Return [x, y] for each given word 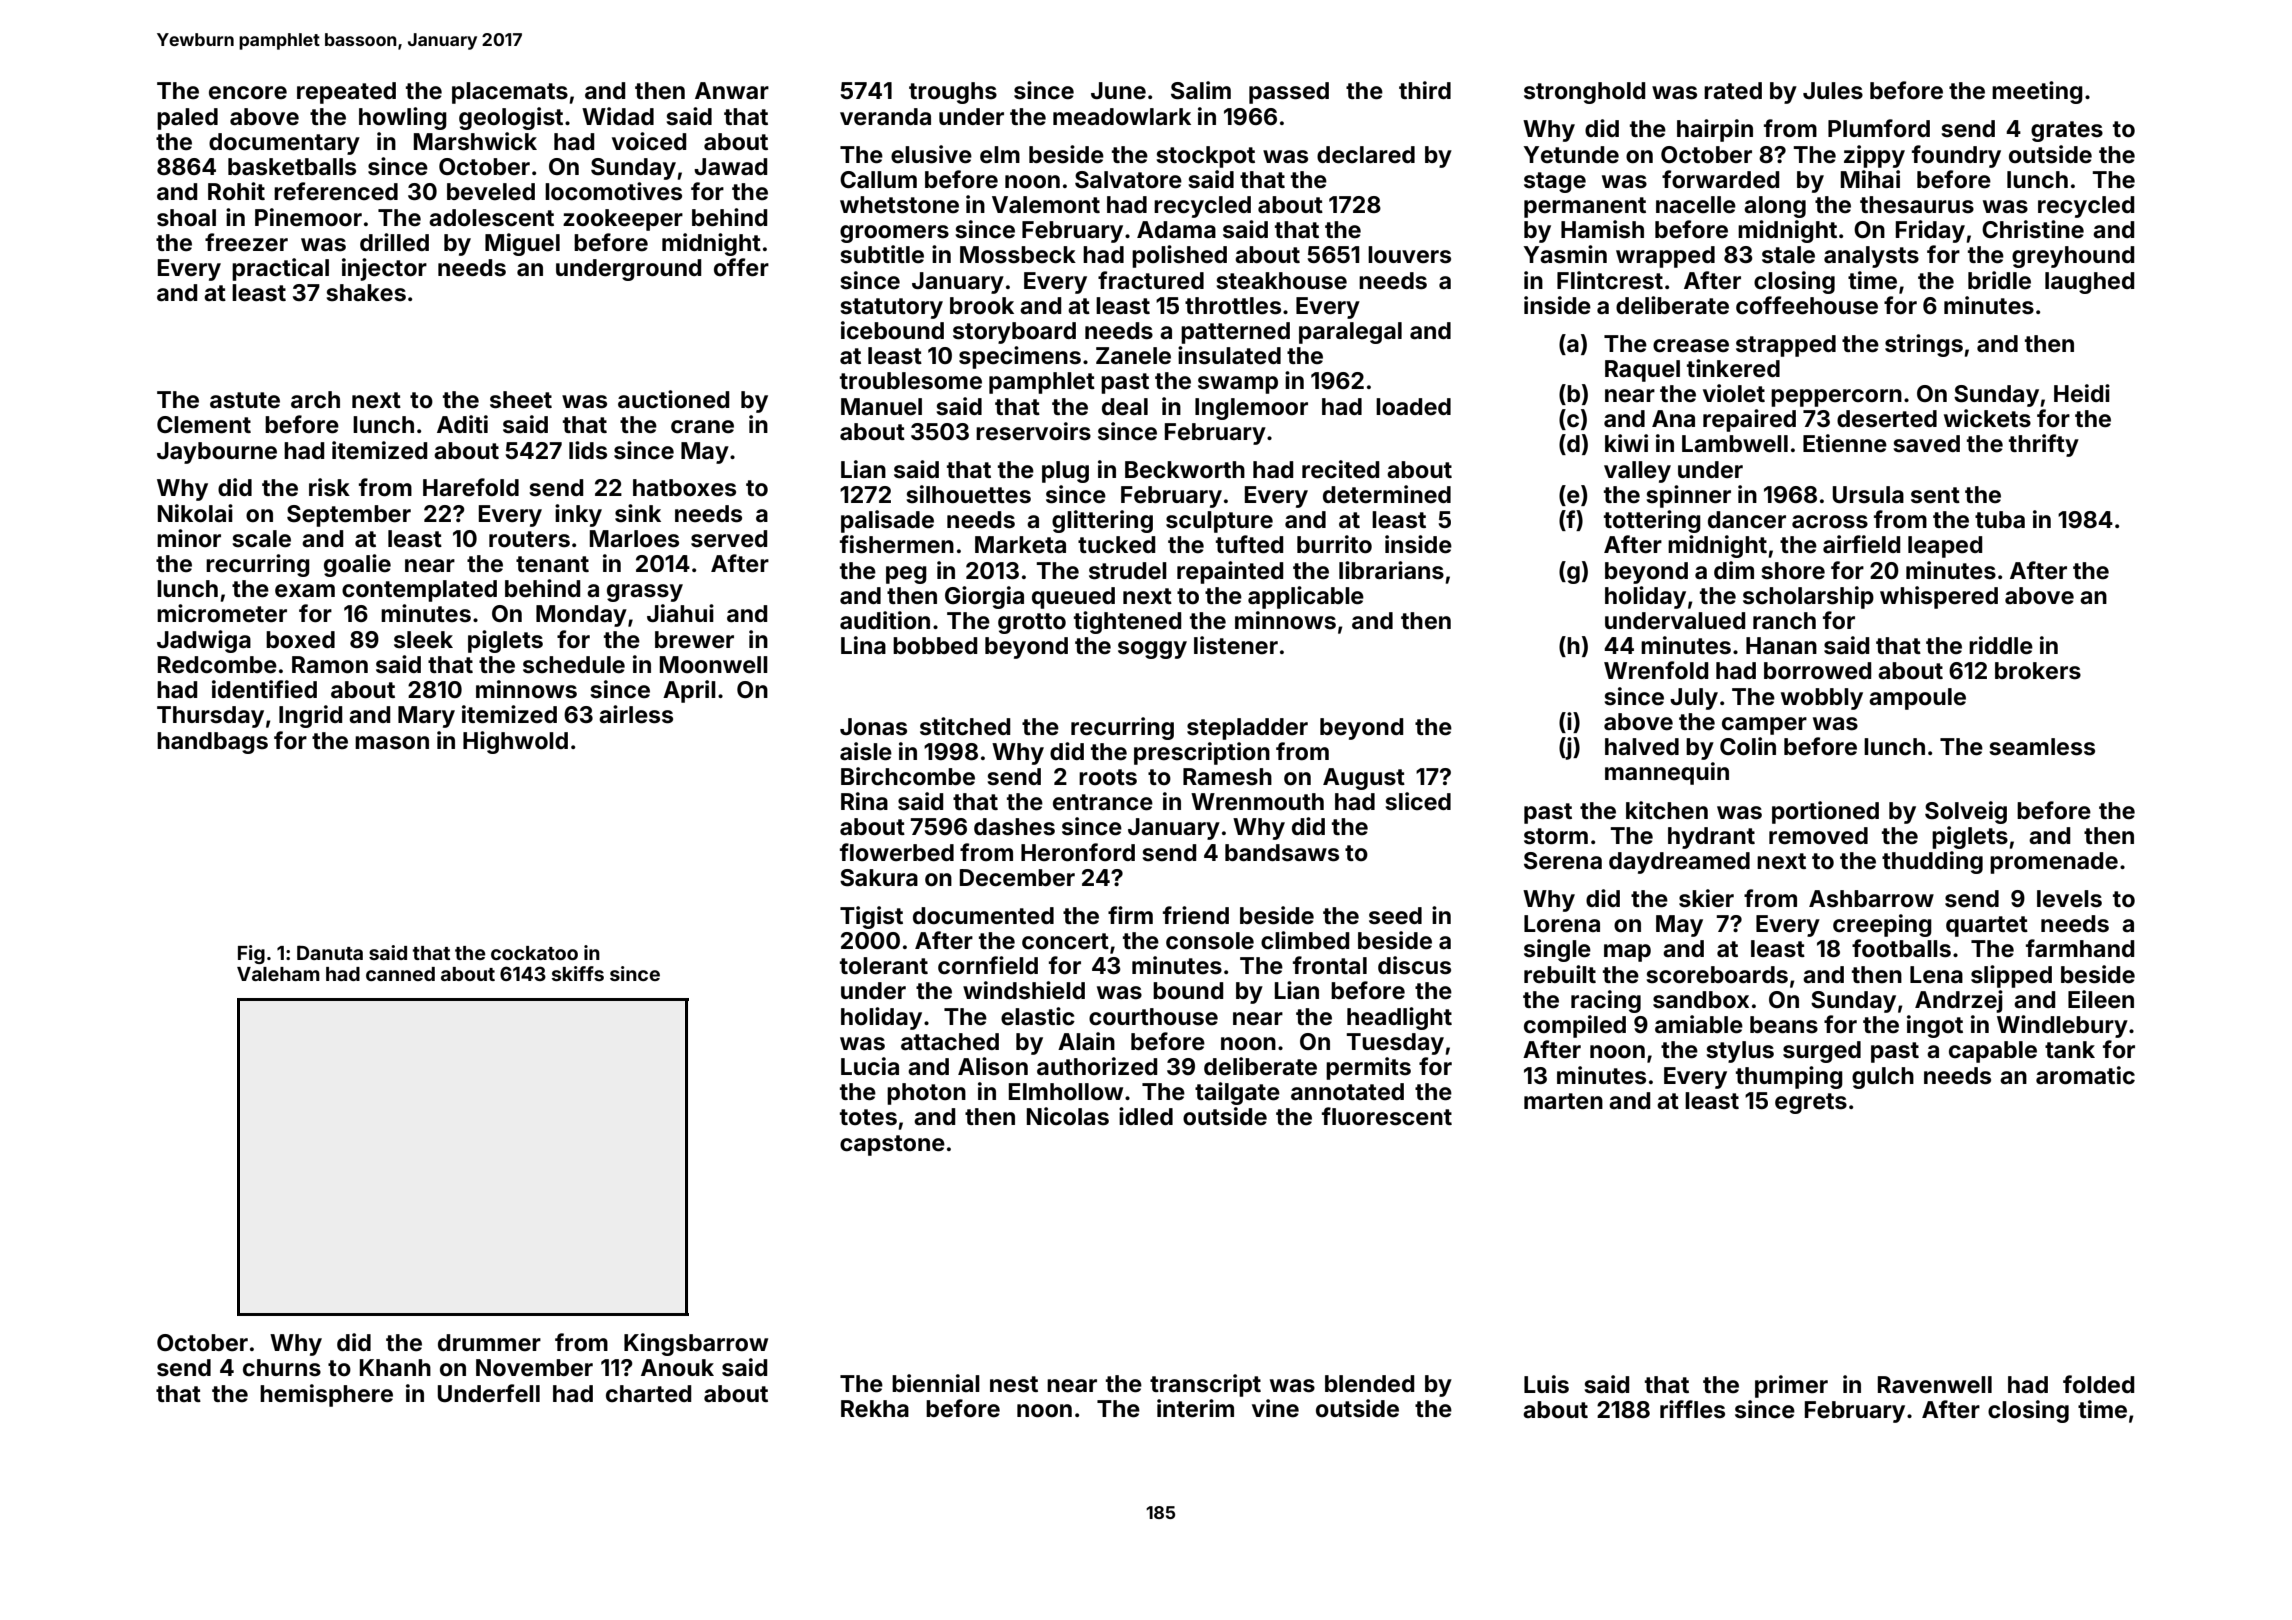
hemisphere [326, 1395]
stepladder [1247, 729]
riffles [1692, 1409]
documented [983, 916]
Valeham [278, 974]
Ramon [330, 665]
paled [187, 119]
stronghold [1584, 93]
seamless [2042, 747]
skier [1706, 898]
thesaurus [1917, 205]
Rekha [875, 1409]
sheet [521, 400]
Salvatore [1128, 180]
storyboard [1014, 333]
